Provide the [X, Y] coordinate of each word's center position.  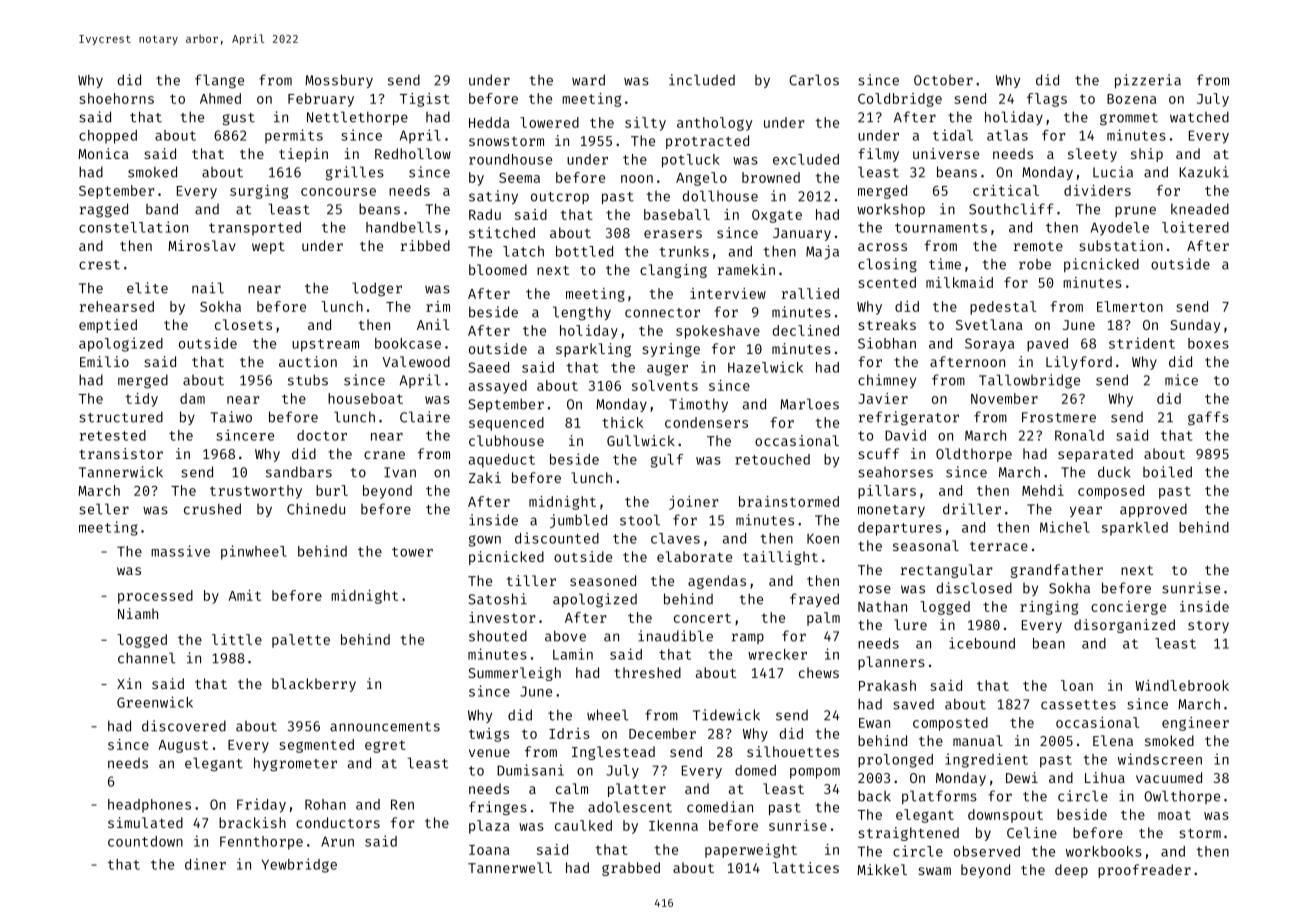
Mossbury [339, 81]
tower [412, 552]
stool [640, 520]
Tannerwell [510, 867]
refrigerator [909, 418]
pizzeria [1148, 81]
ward [588, 80]
